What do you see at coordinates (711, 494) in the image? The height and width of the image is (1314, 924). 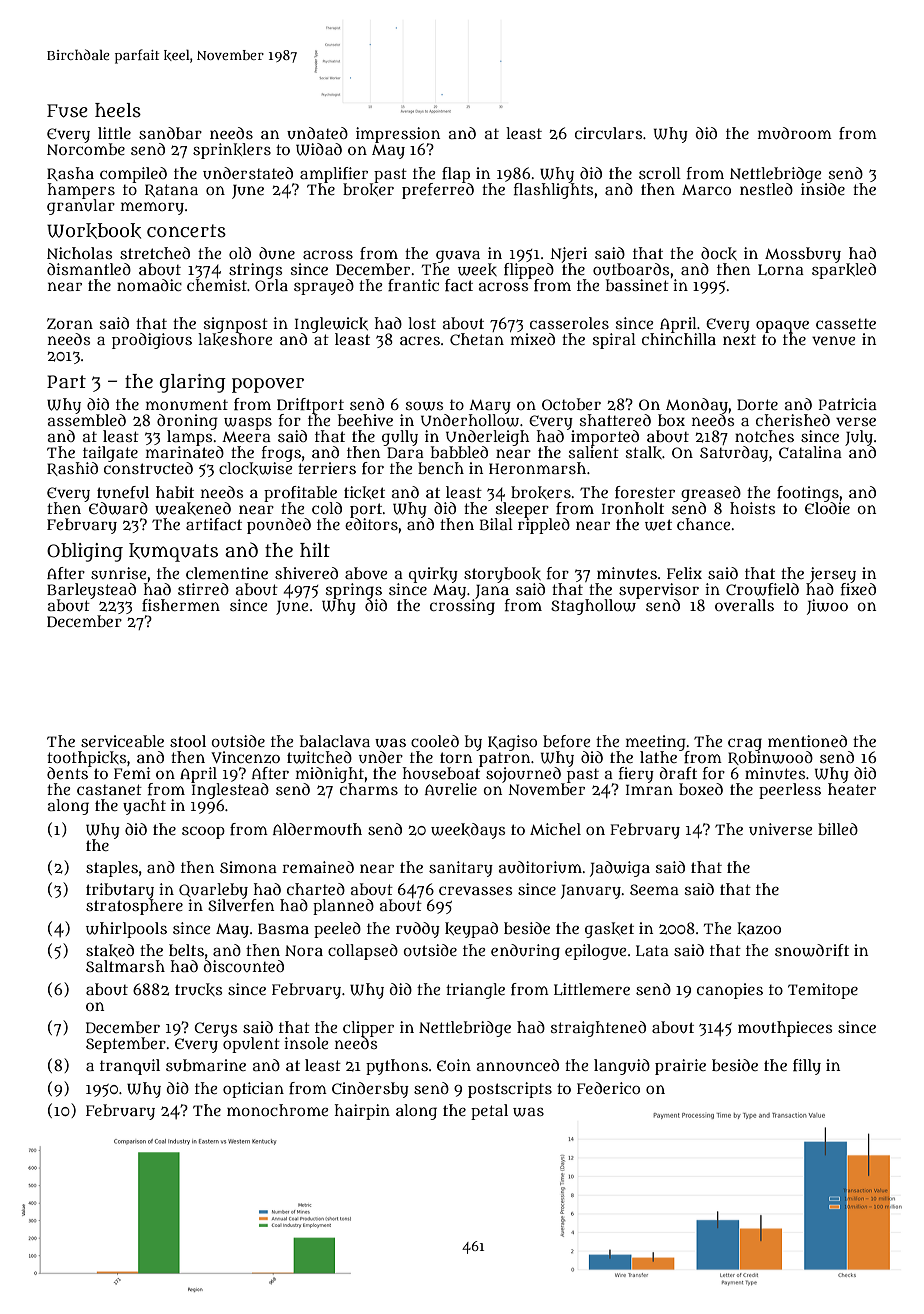 I see `greased` at bounding box center [711, 494].
